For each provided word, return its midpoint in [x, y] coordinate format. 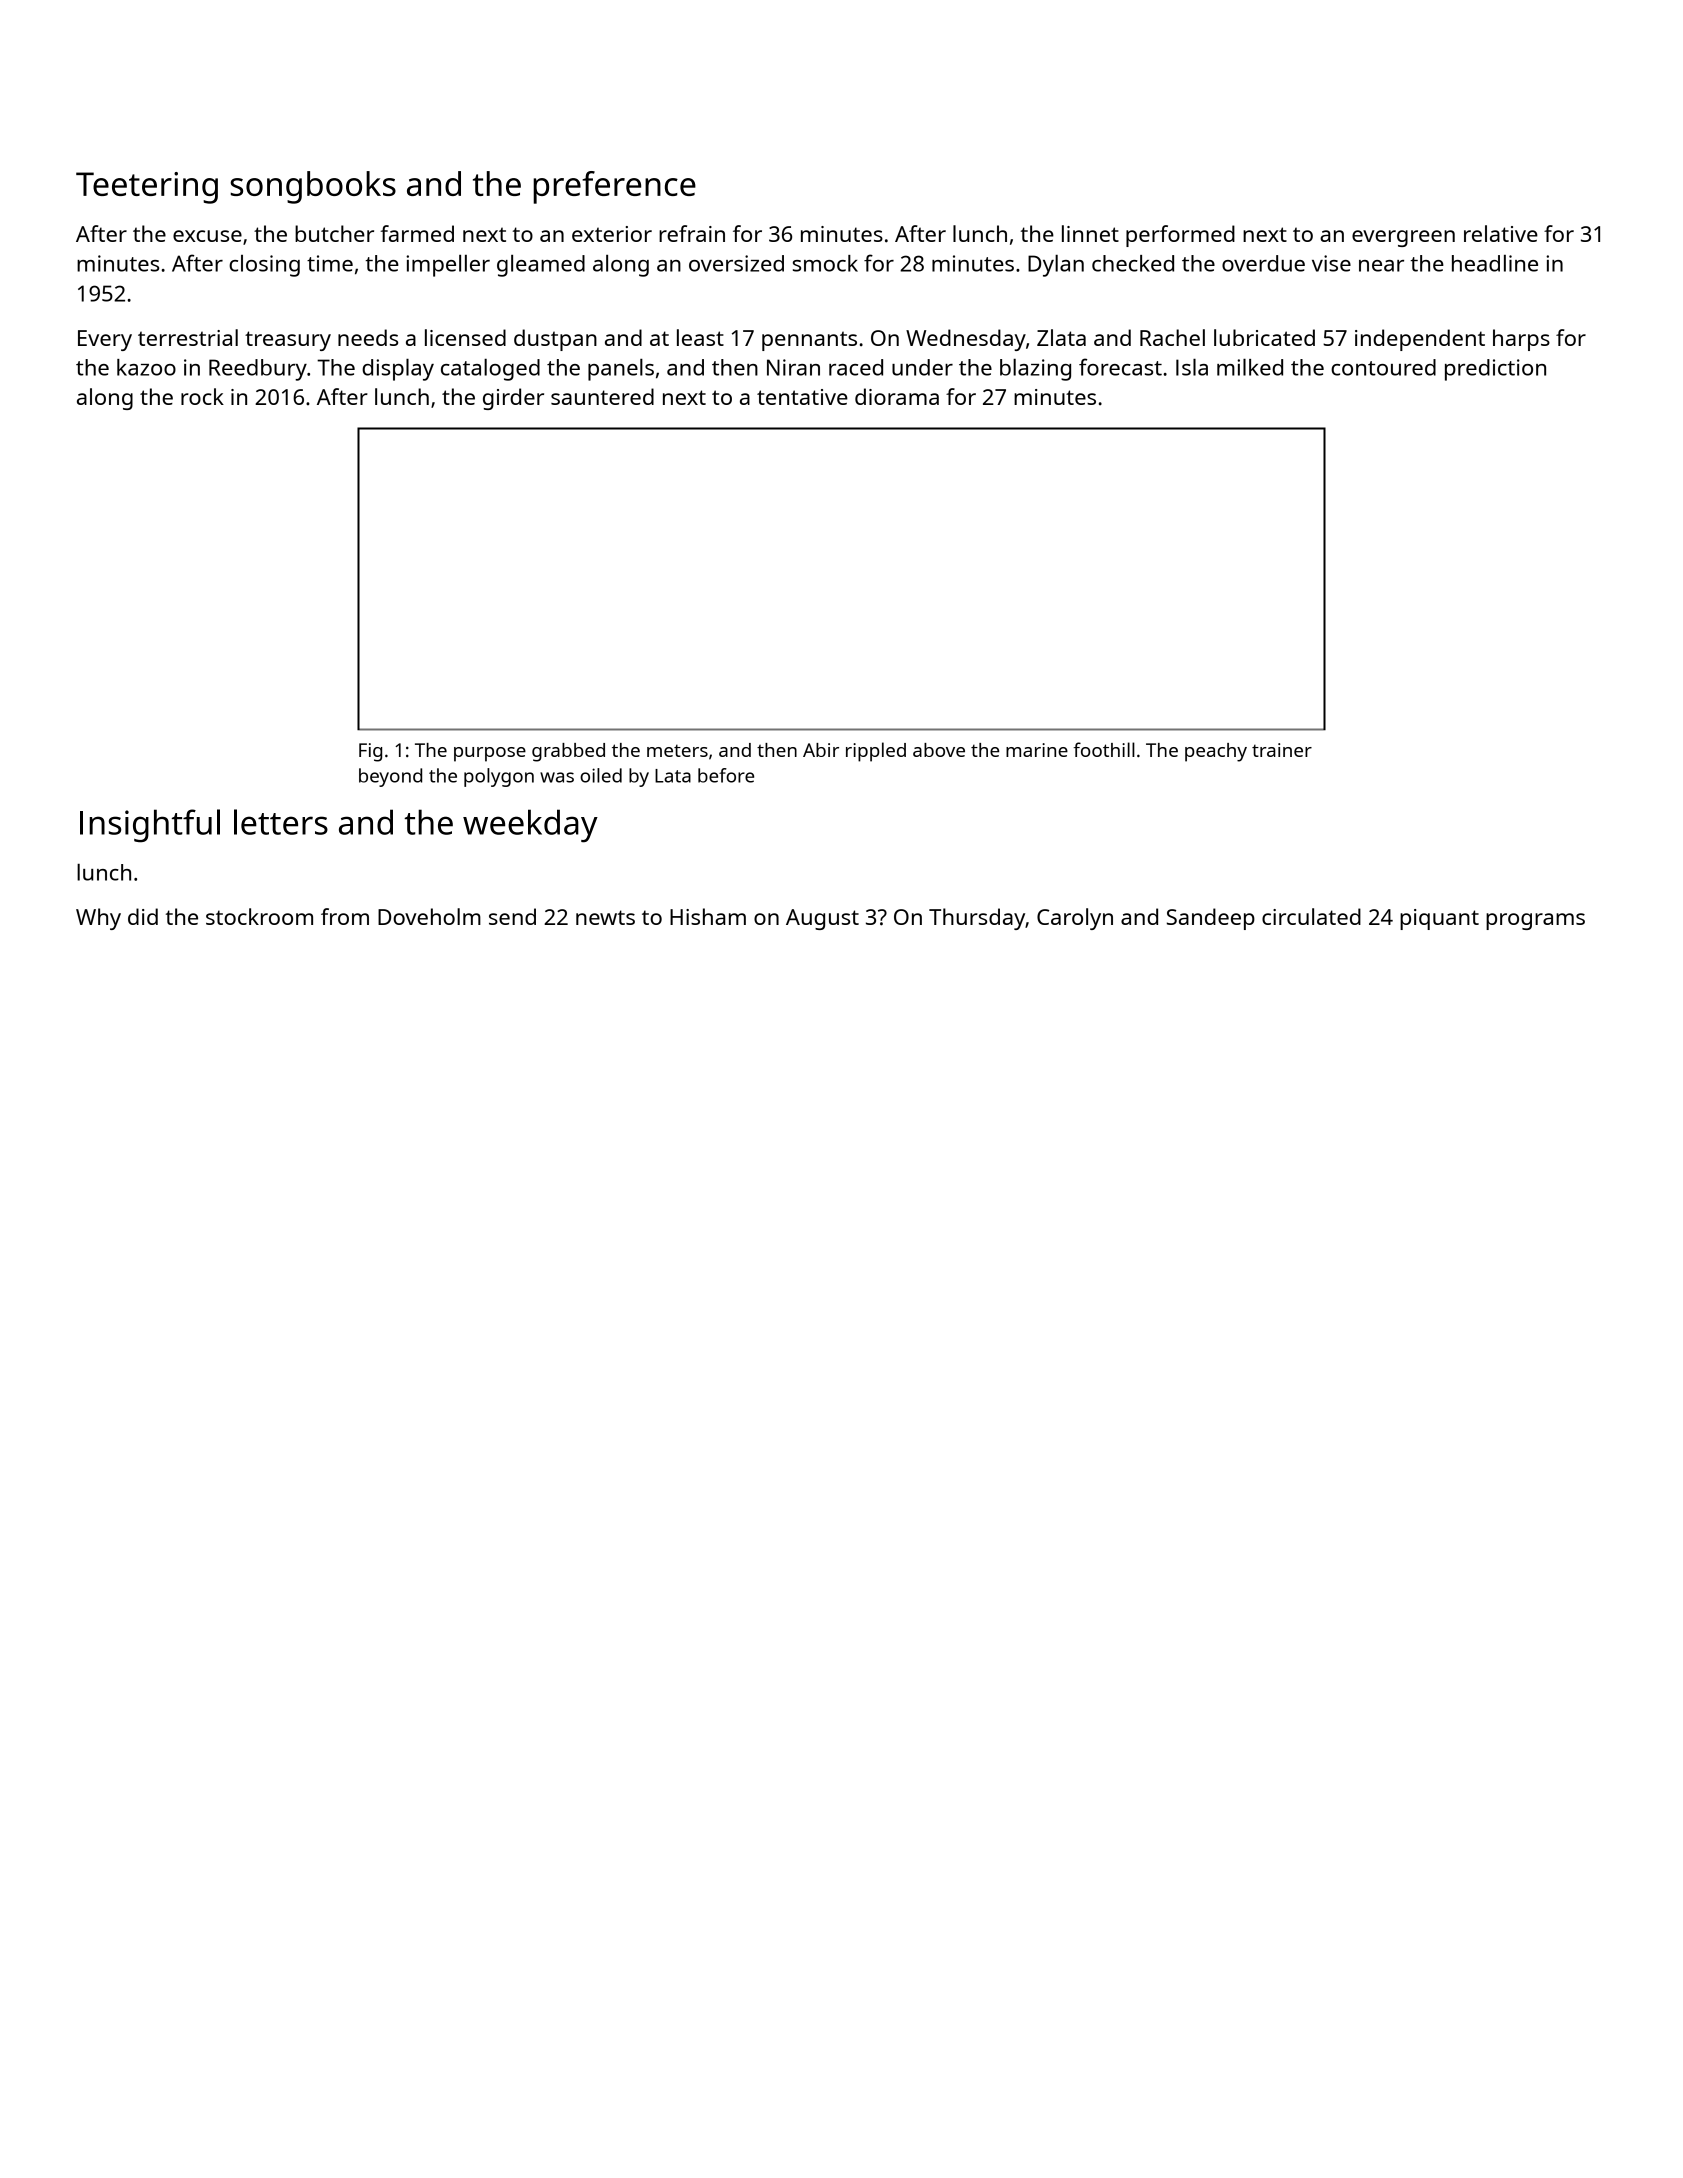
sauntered [602, 396]
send [512, 916]
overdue [1263, 263]
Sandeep [1211, 919]
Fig [370, 752]
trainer [1282, 750]
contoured [1383, 367]
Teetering [147, 188]
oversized [736, 263]
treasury [288, 341]
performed [1180, 236]
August [822, 919]
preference [614, 187]
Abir [821, 750]
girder [513, 399]
